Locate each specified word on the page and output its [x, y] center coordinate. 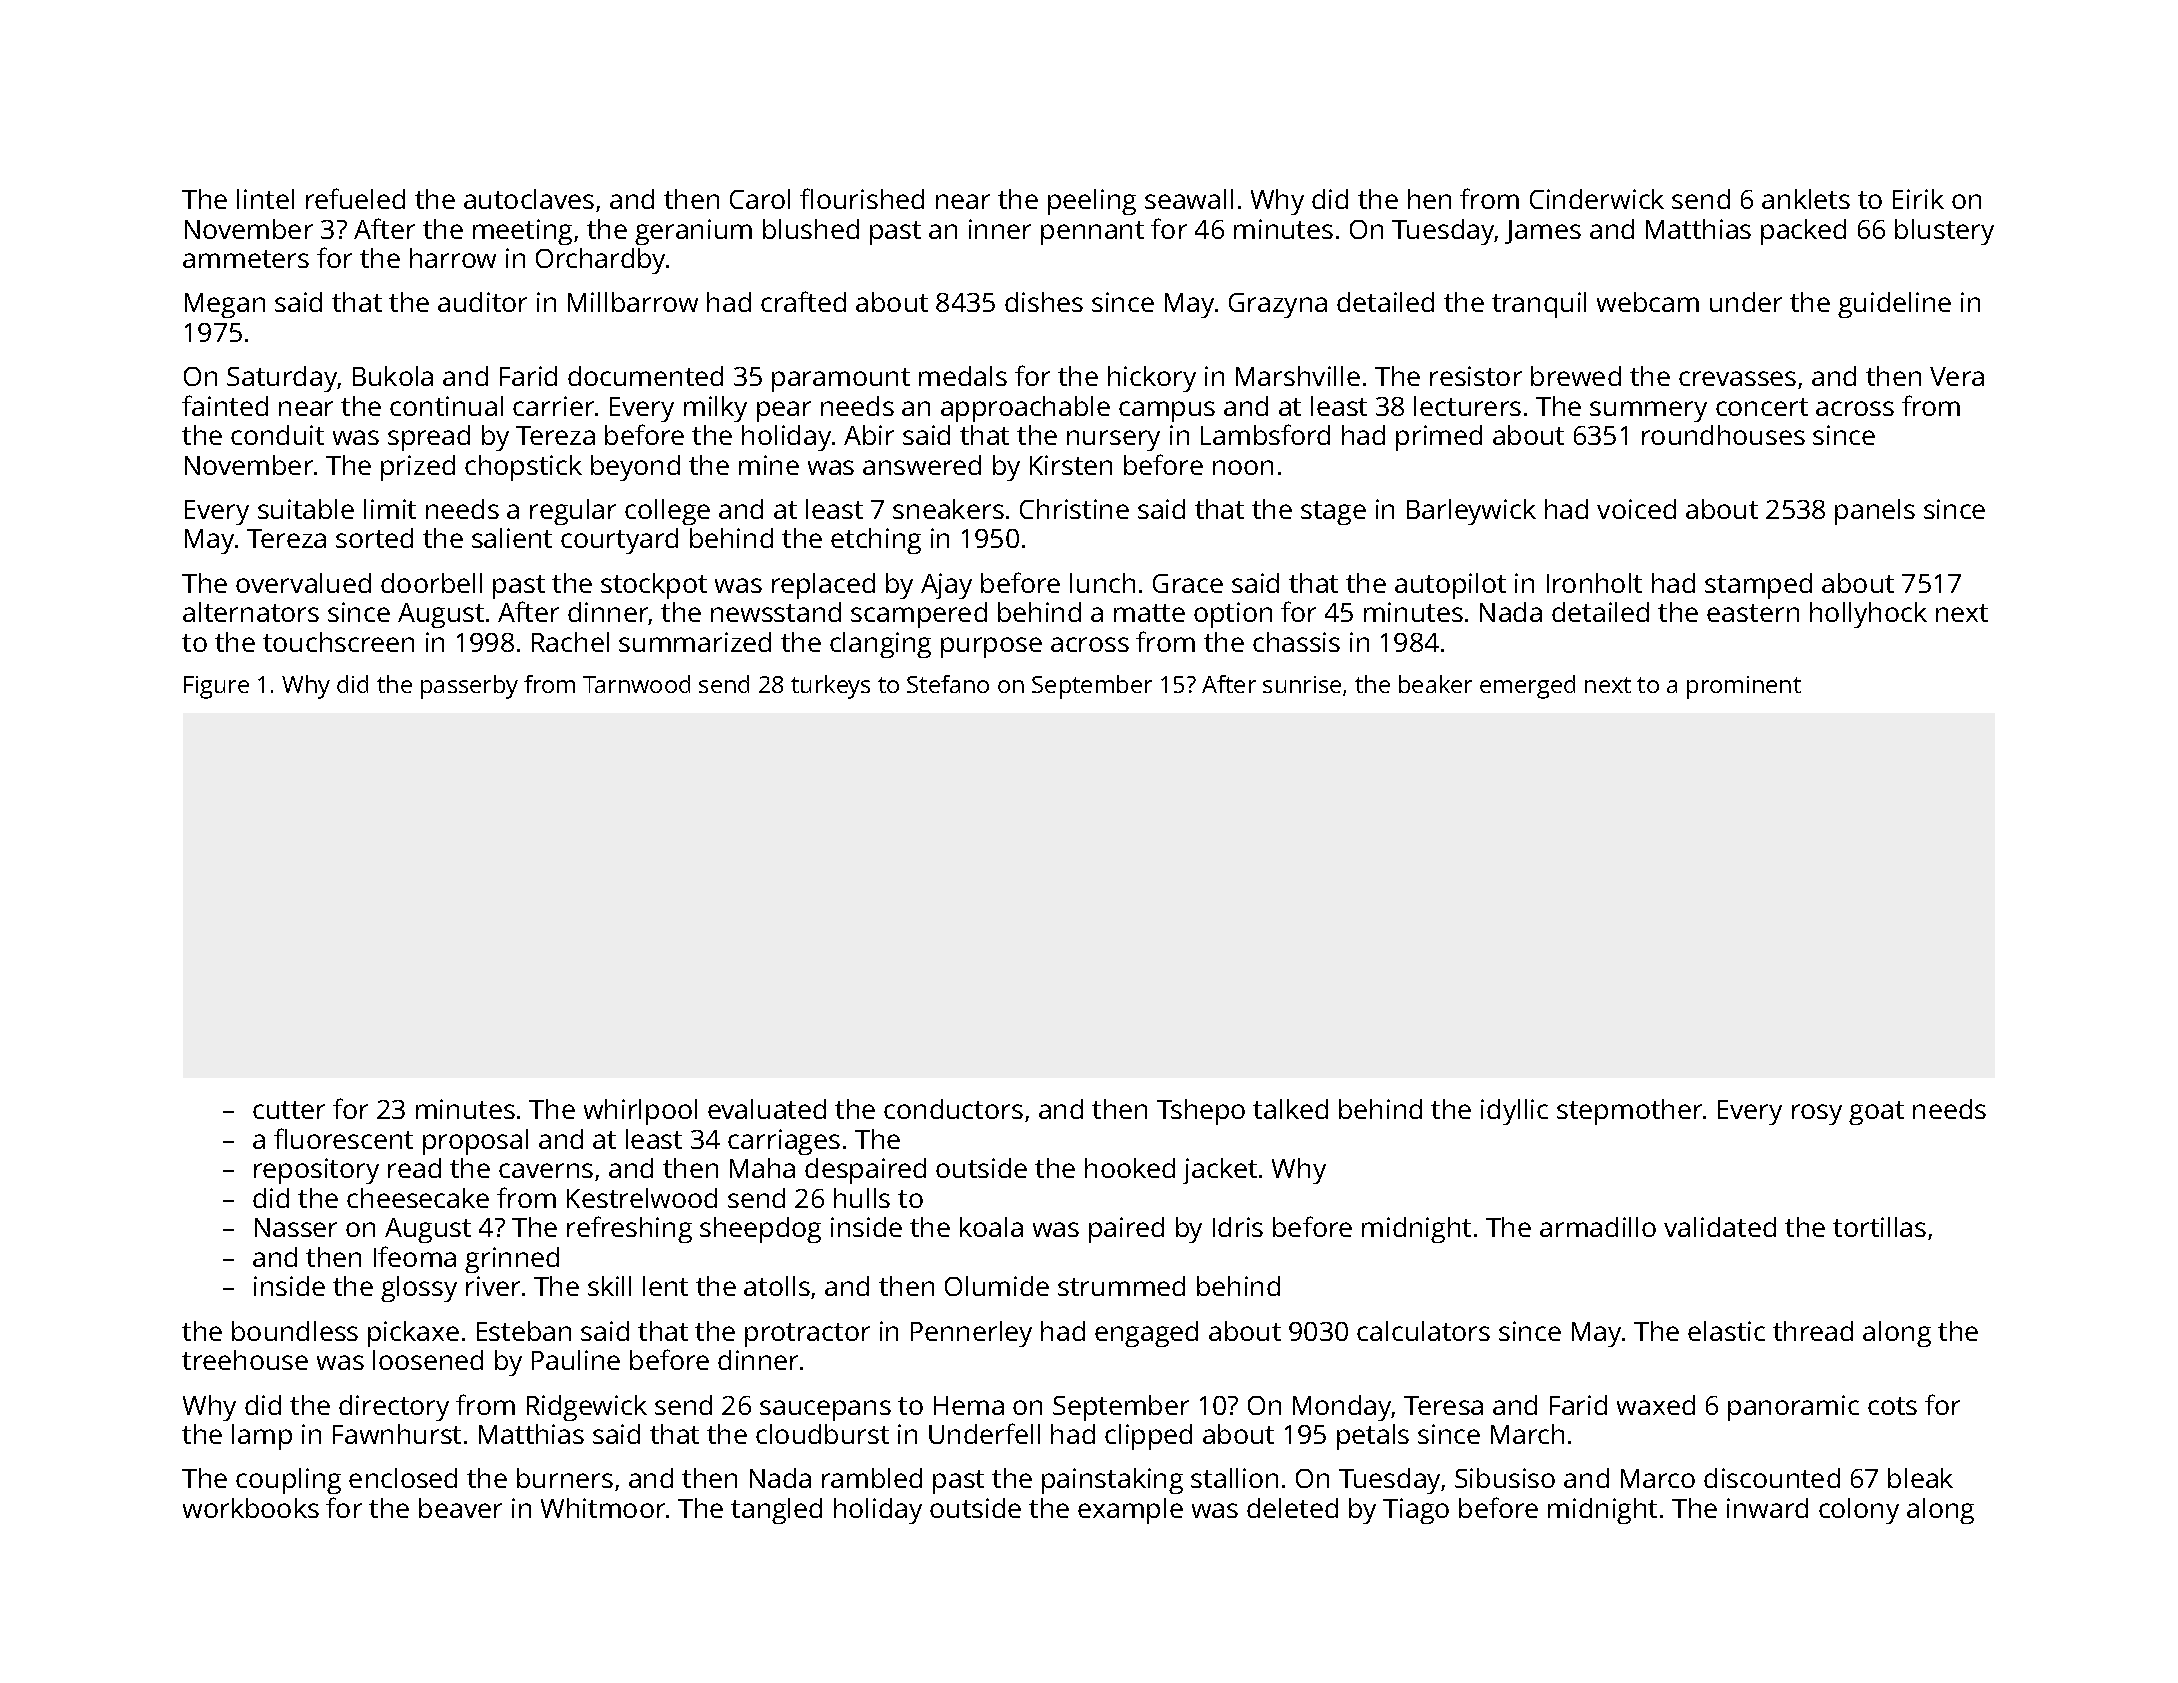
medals [963, 376]
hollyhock [1868, 615]
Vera [1957, 376]
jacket [1220, 1171]
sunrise [1302, 684]
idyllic [1514, 1112]
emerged [1527, 687]
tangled [776, 1511]
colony [1859, 1511]
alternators [251, 612]
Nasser [296, 1227]
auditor [482, 302]
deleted [1292, 1508]
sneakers [948, 509]
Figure [216, 687]
